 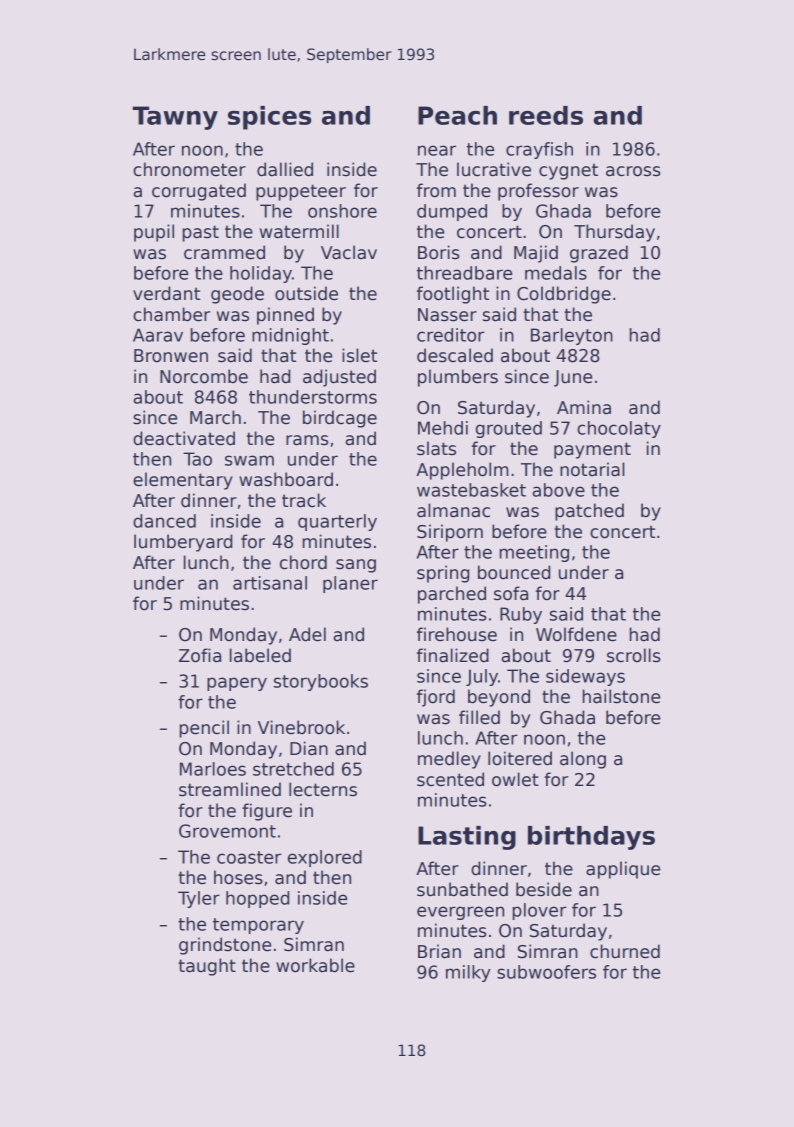 What do you see at coordinates (356, 566) in the screenshot?
I see `sang` at bounding box center [356, 566].
